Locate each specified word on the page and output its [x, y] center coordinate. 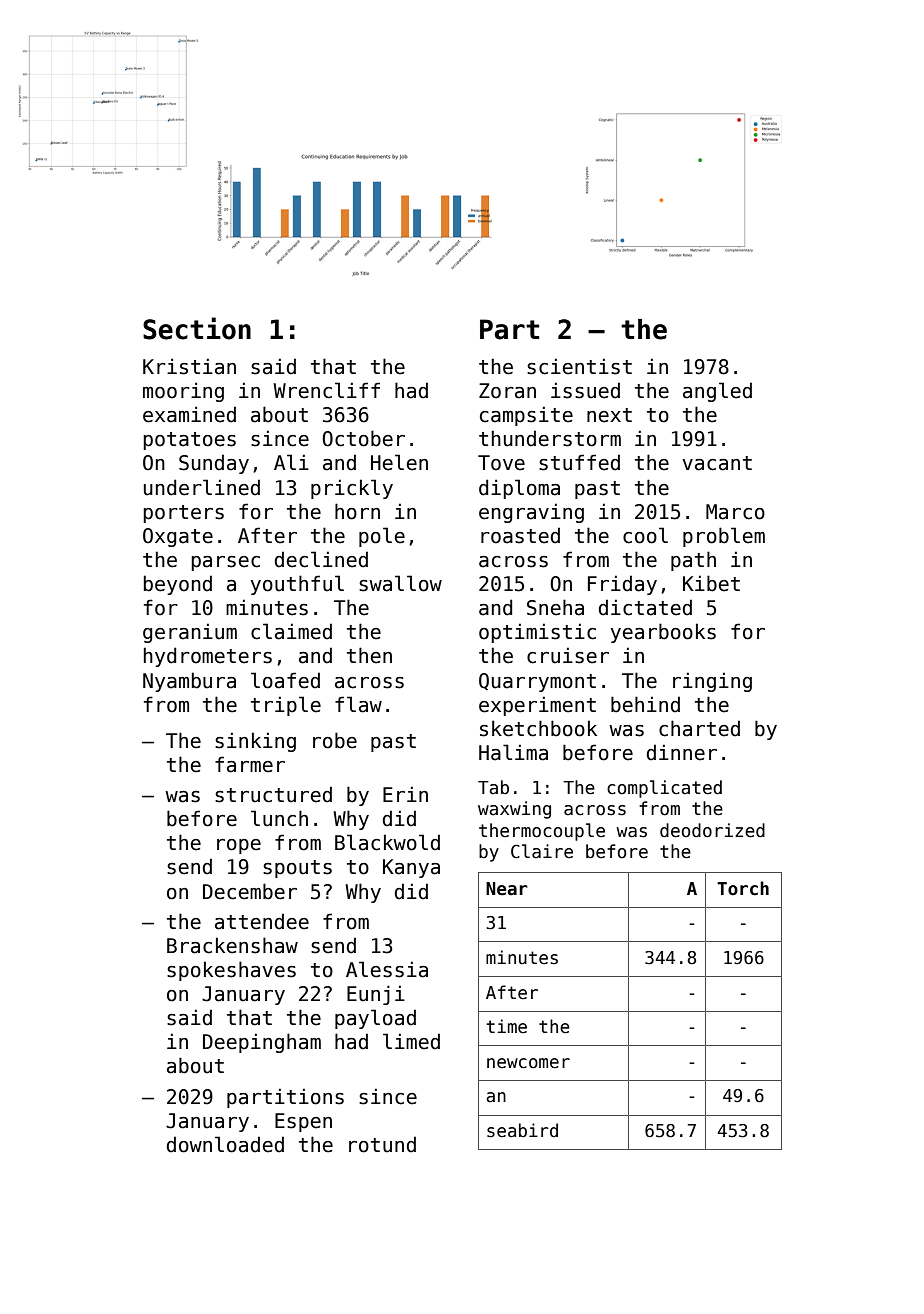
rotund [382, 1144]
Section [197, 328]
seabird [522, 1130]
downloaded [225, 1144]
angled [717, 392]
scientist [579, 366]
